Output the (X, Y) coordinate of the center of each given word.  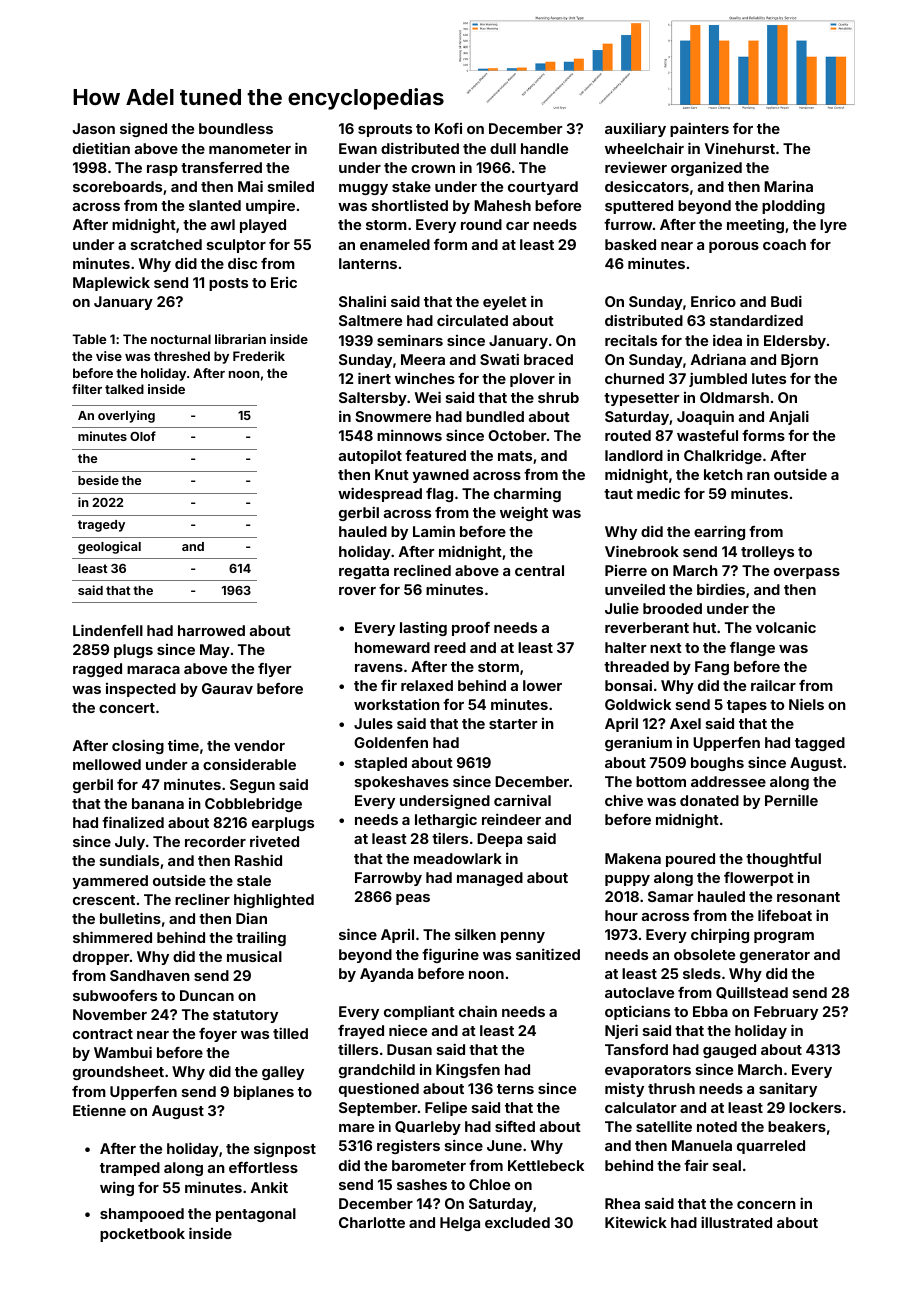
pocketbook (142, 1235)
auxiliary (635, 129)
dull (503, 148)
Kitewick (636, 1222)
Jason (94, 128)
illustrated (736, 1222)
